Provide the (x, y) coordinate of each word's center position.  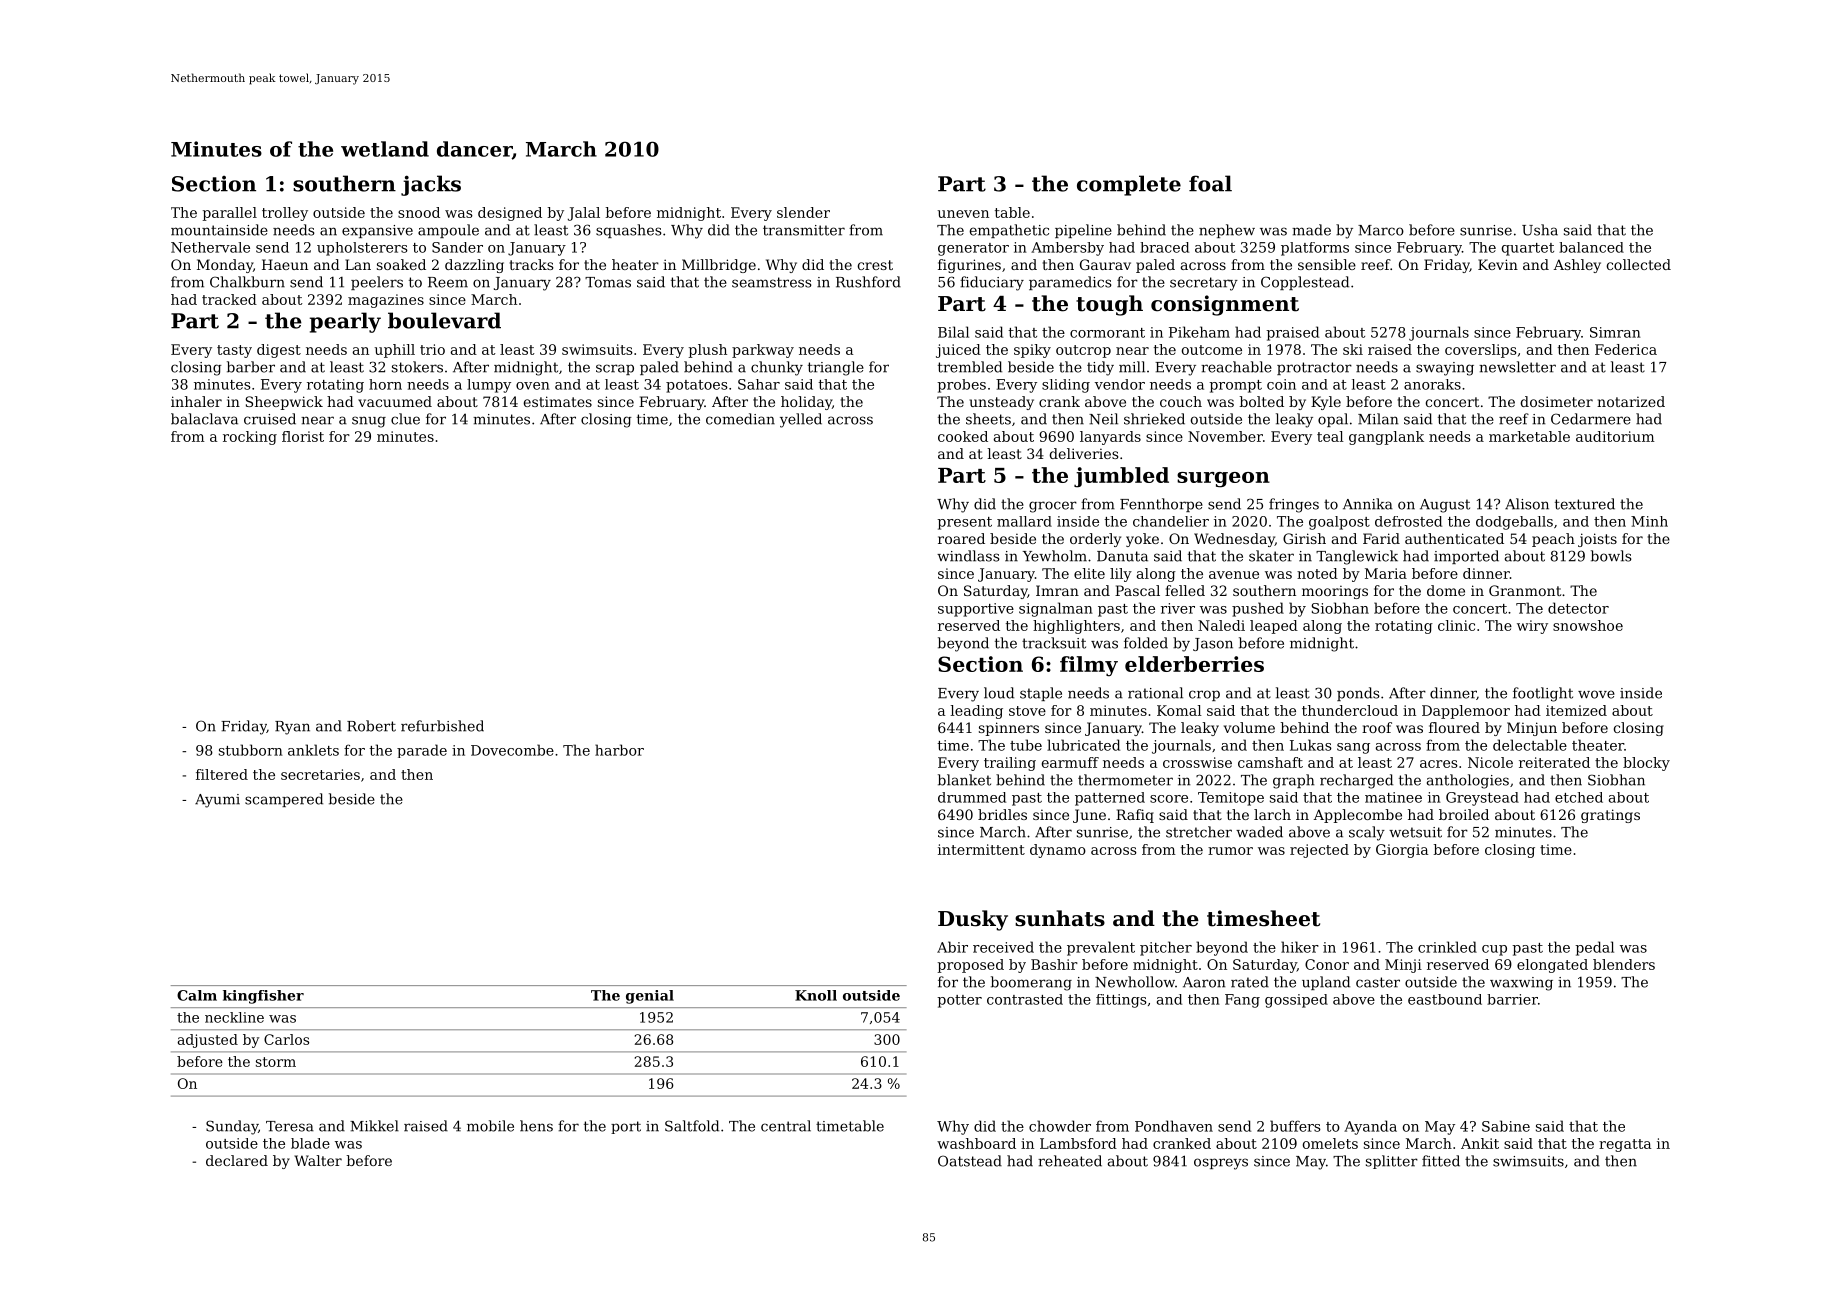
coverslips (1481, 351)
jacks (431, 185)
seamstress (772, 282)
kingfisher (263, 997)
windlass (968, 556)
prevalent (1101, 948)
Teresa (290, 1126)
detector (1578, 608)
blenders (1624, 964)
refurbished (442, 726)
